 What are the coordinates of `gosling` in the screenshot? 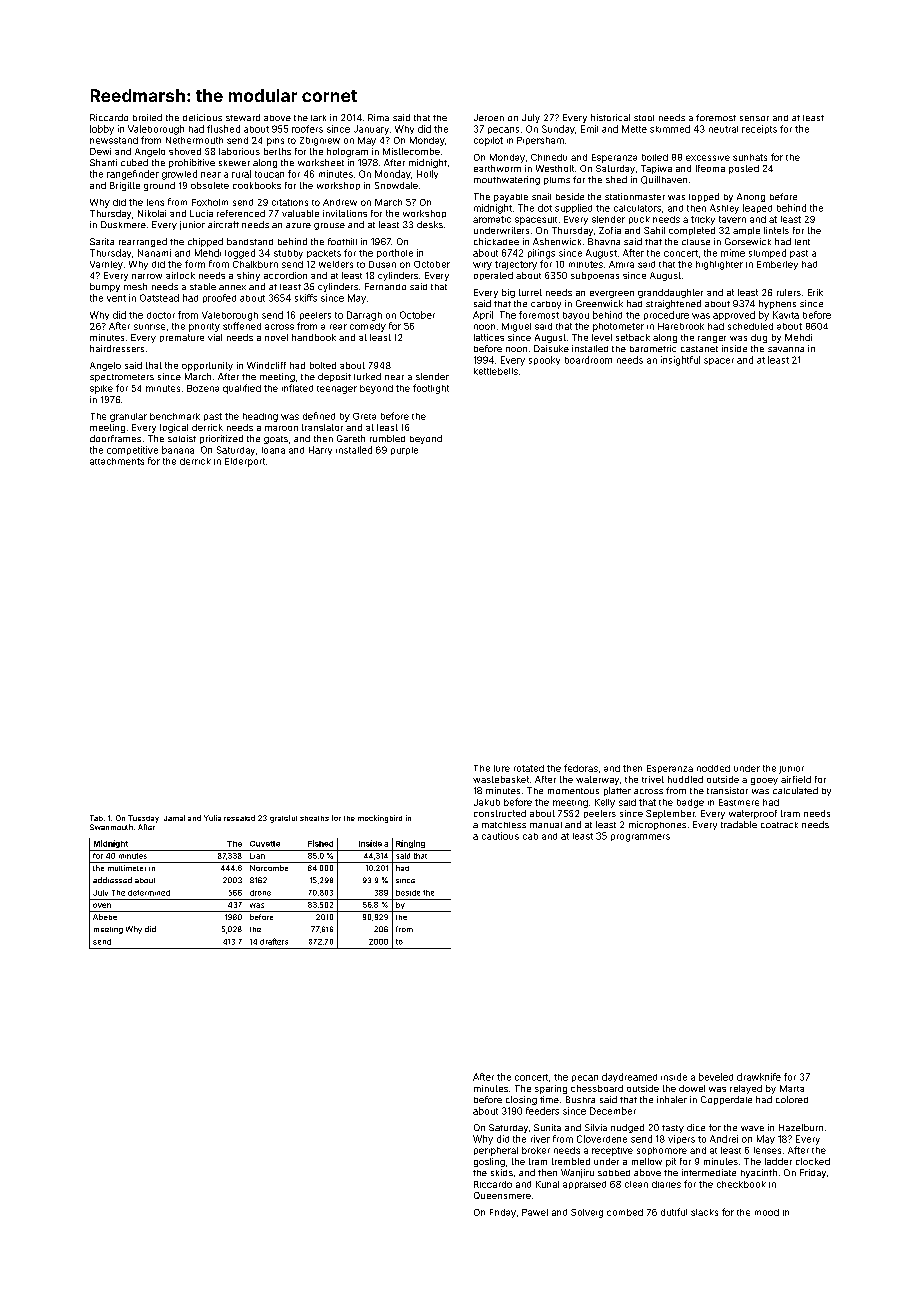 It's located at (489, 1162).
